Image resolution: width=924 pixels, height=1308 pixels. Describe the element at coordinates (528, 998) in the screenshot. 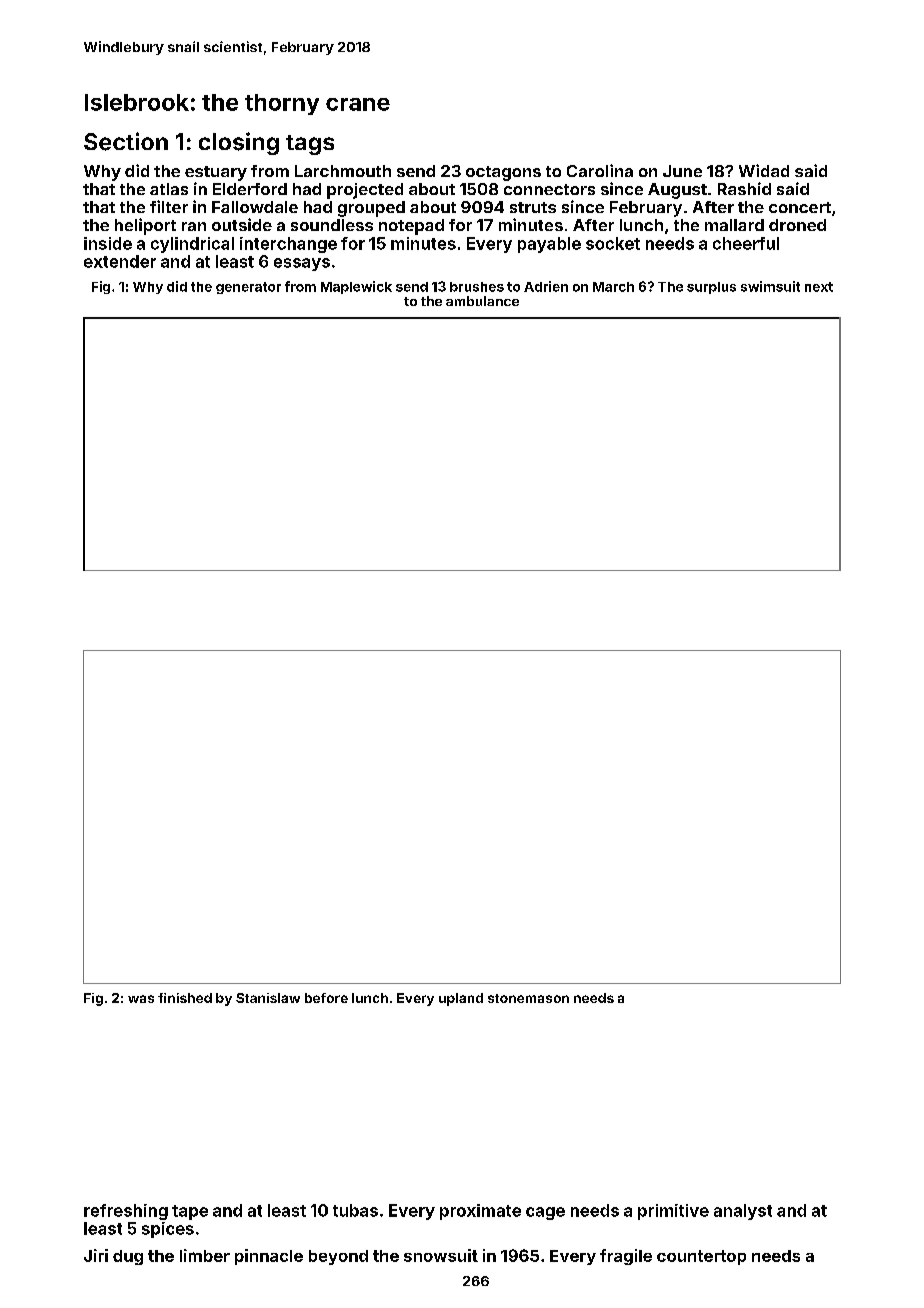

I see `stonemason` at that location.
